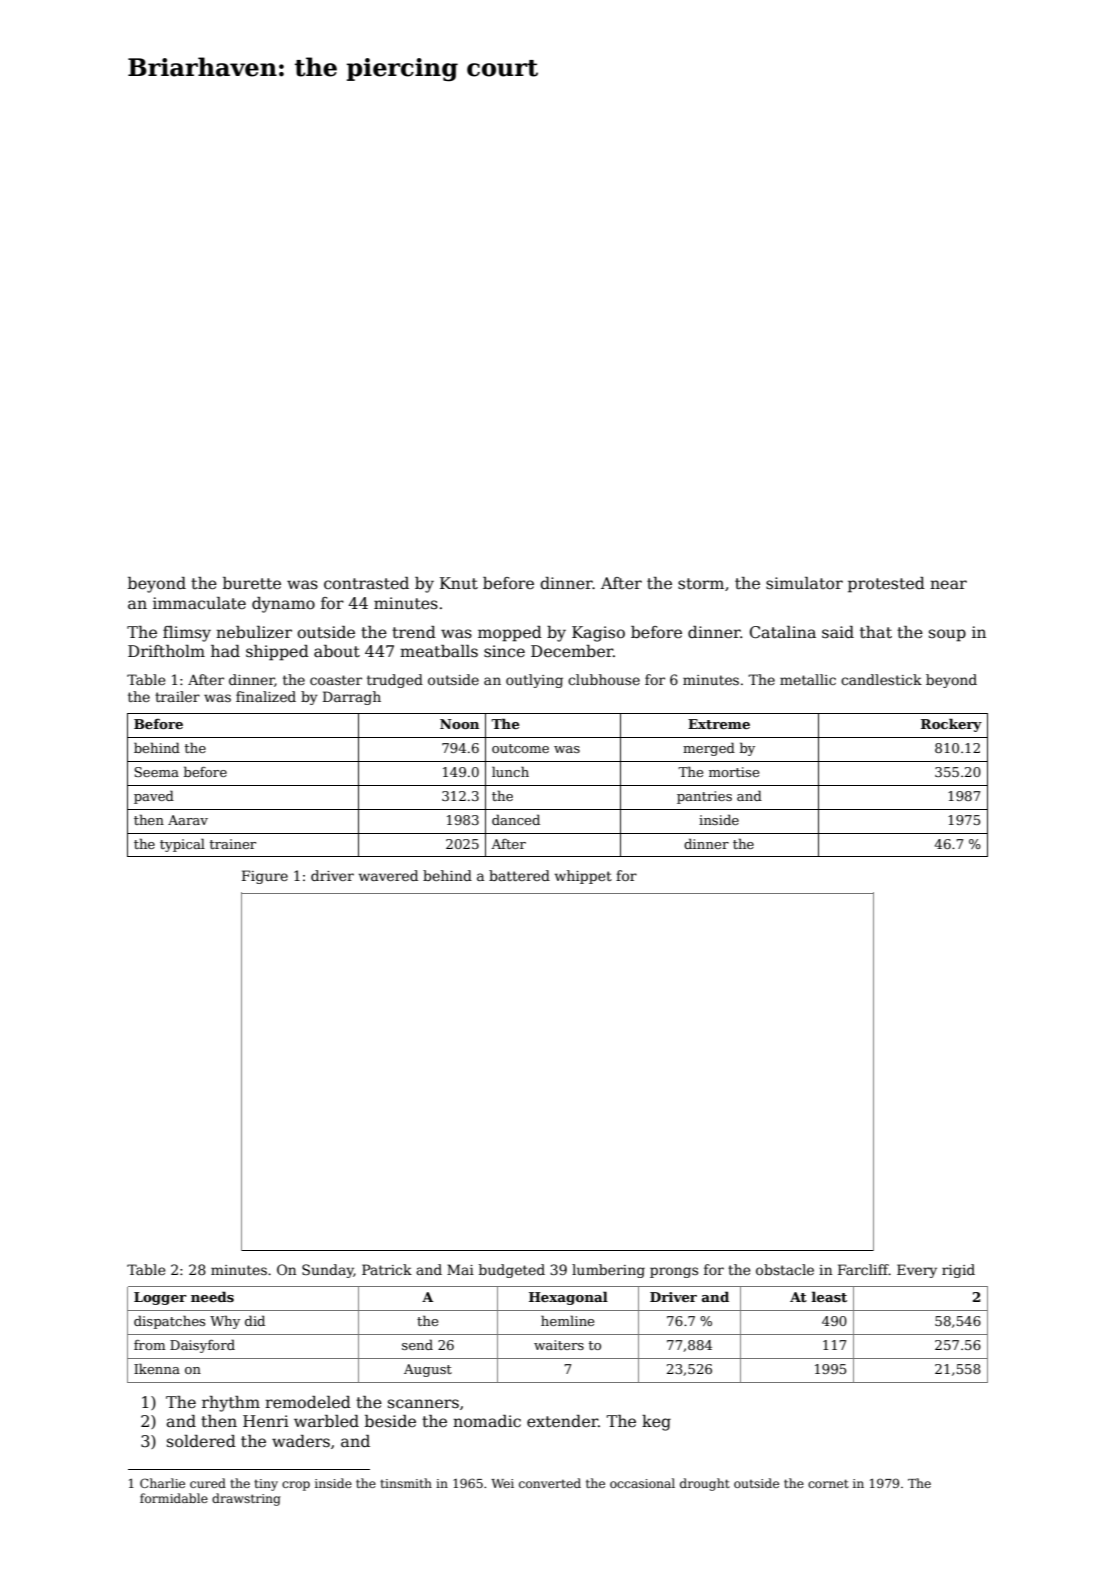 The width and height of the document is (1115, 1577). I want to click on battered, so click(519, 875).
